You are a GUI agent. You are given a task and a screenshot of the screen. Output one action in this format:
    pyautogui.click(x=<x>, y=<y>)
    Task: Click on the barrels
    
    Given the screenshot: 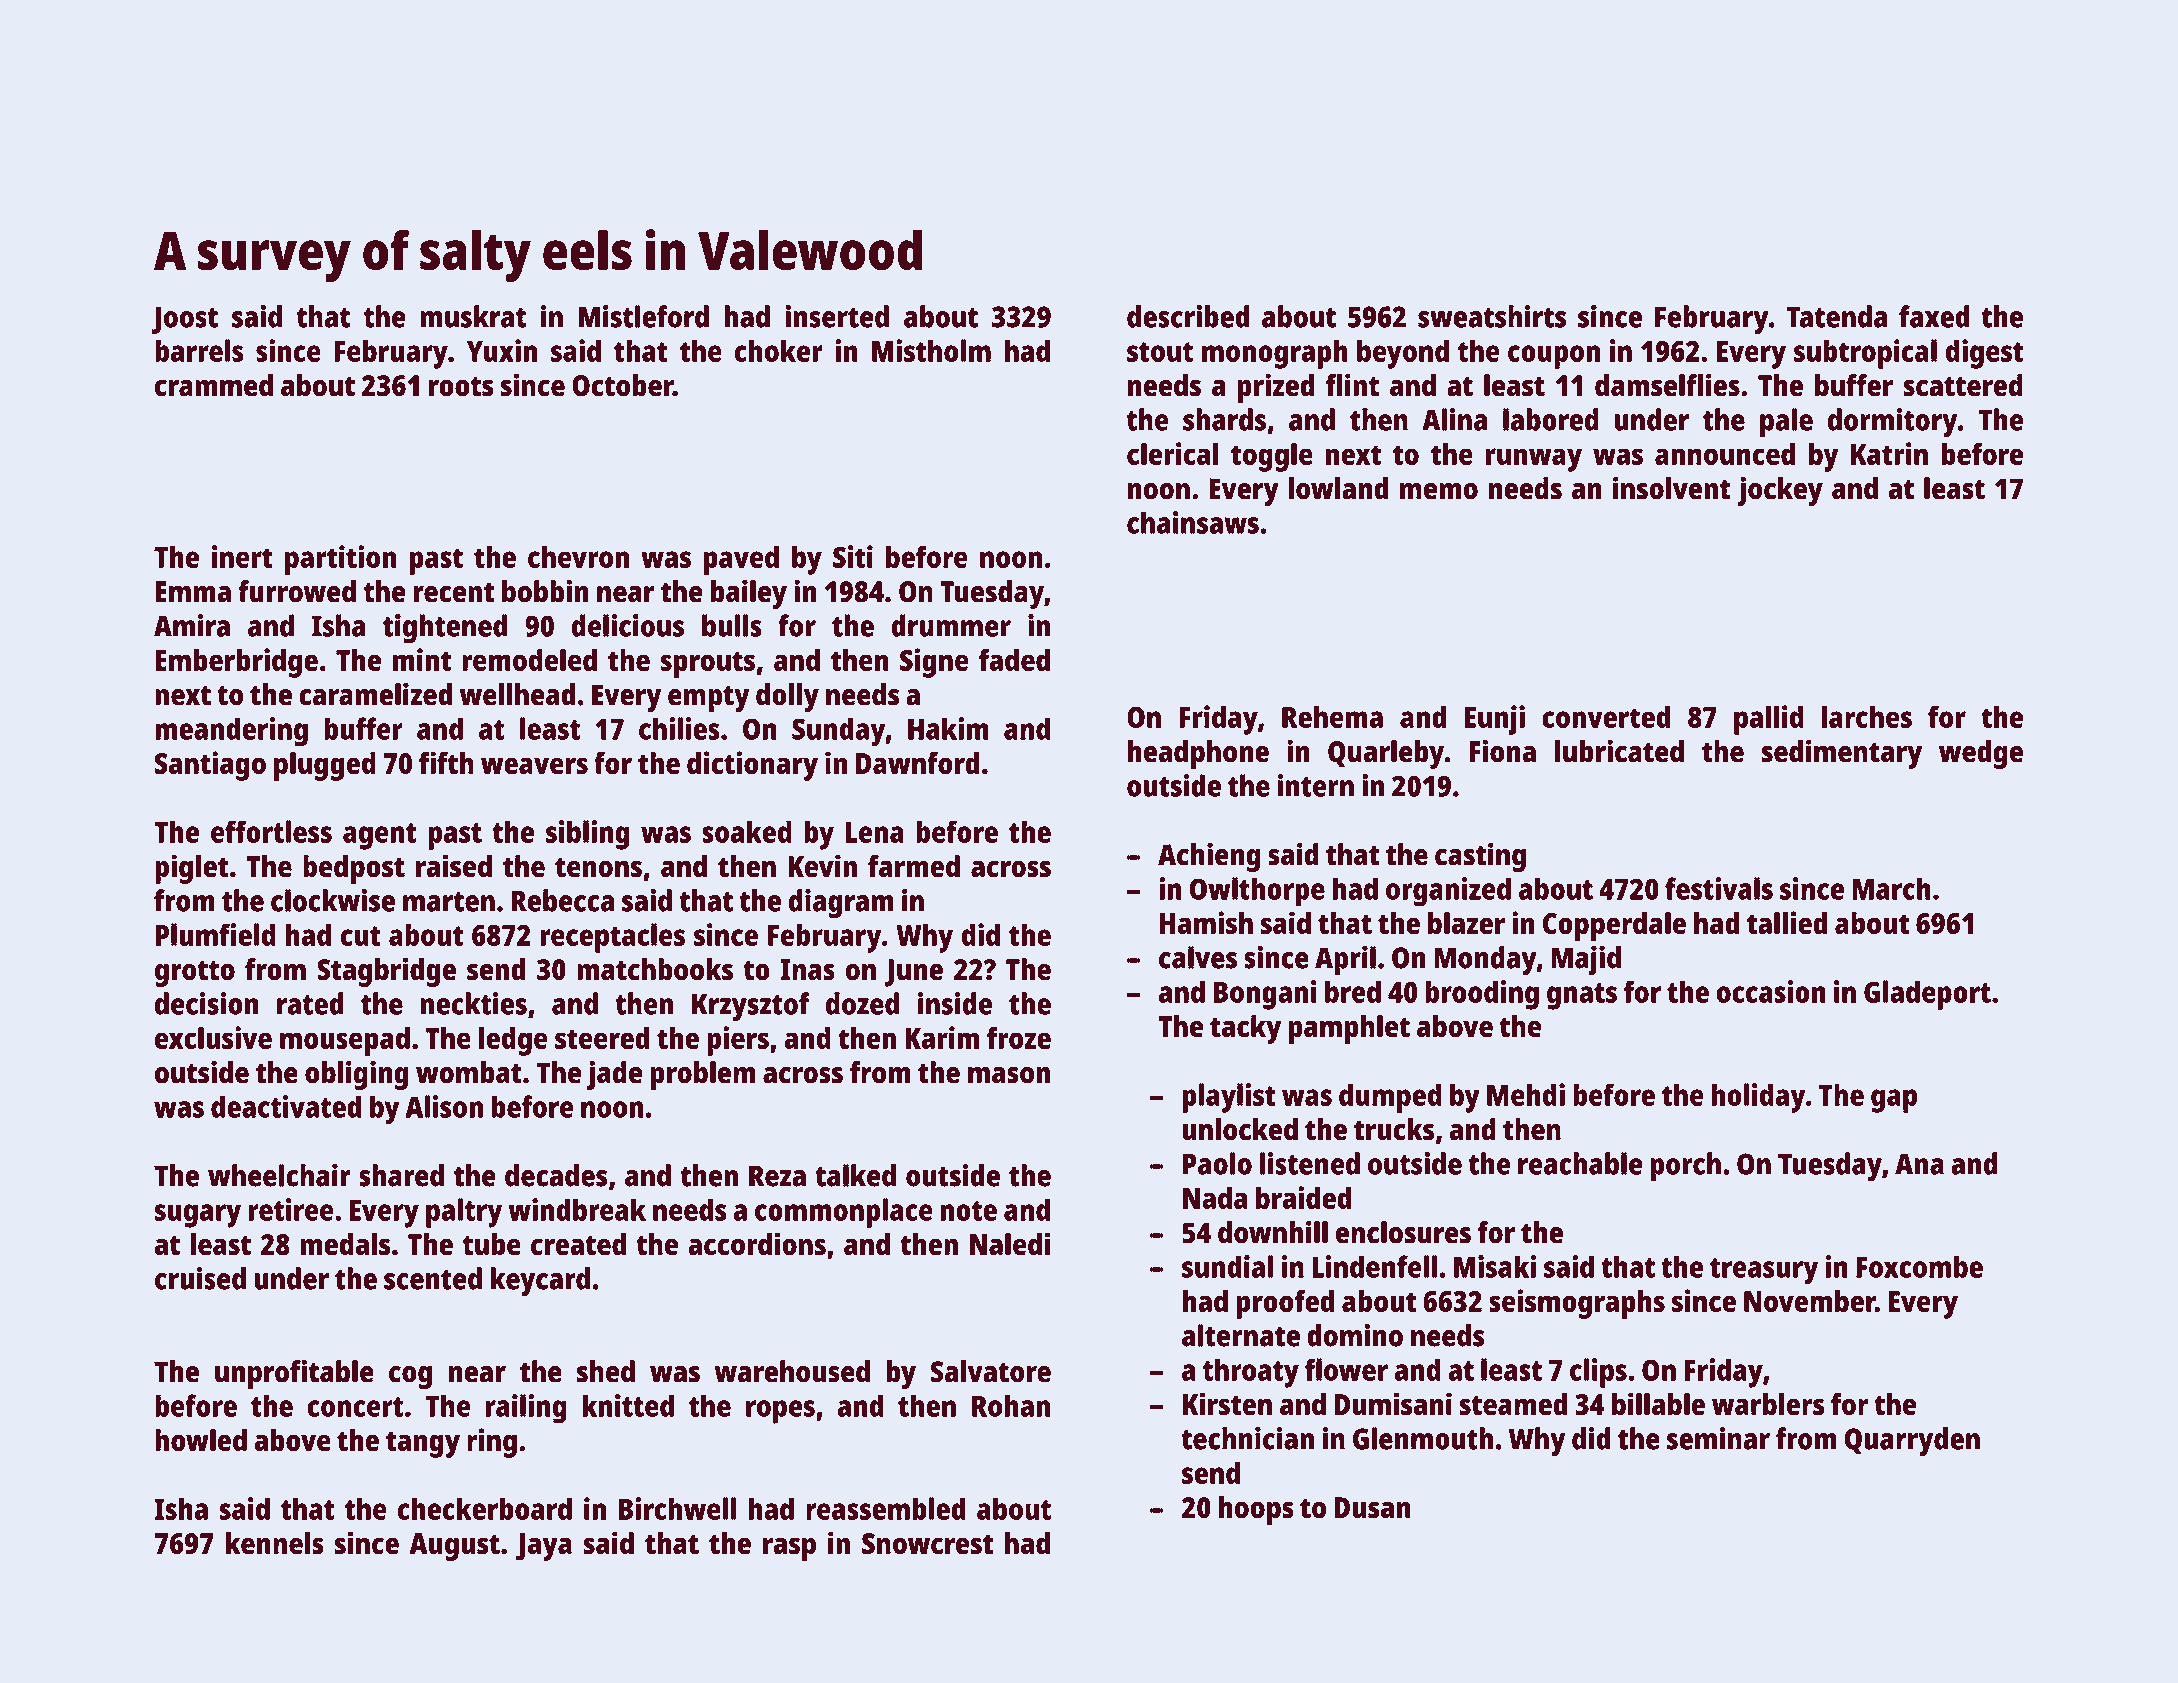 What is the action you would take?
    pyautogui.click(x=199, y=350)
